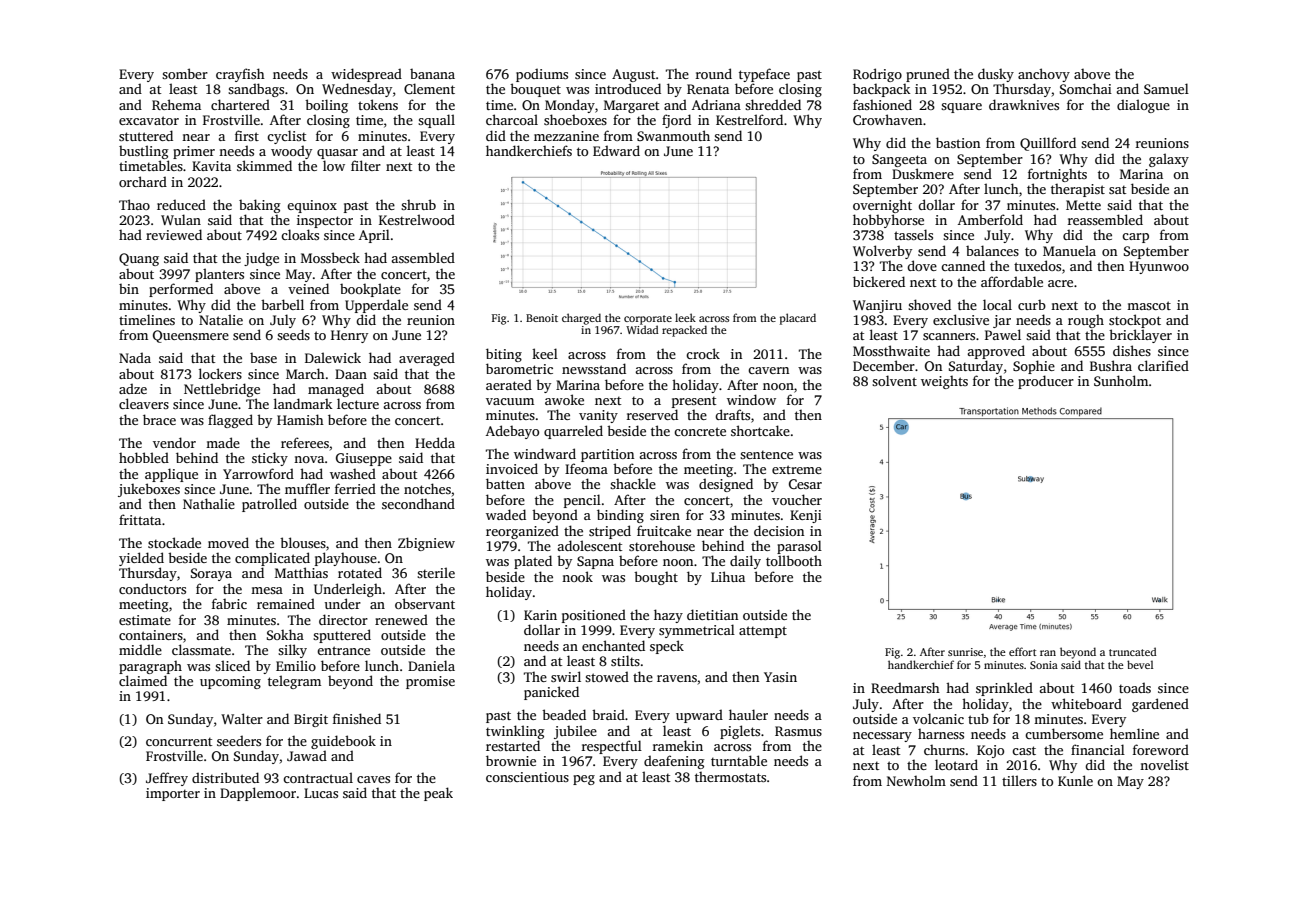 This screenshot has height=924, width=1308. Describe the element at coordinates (780, 677) in the screenshot. I see `Yasin` at that location.
